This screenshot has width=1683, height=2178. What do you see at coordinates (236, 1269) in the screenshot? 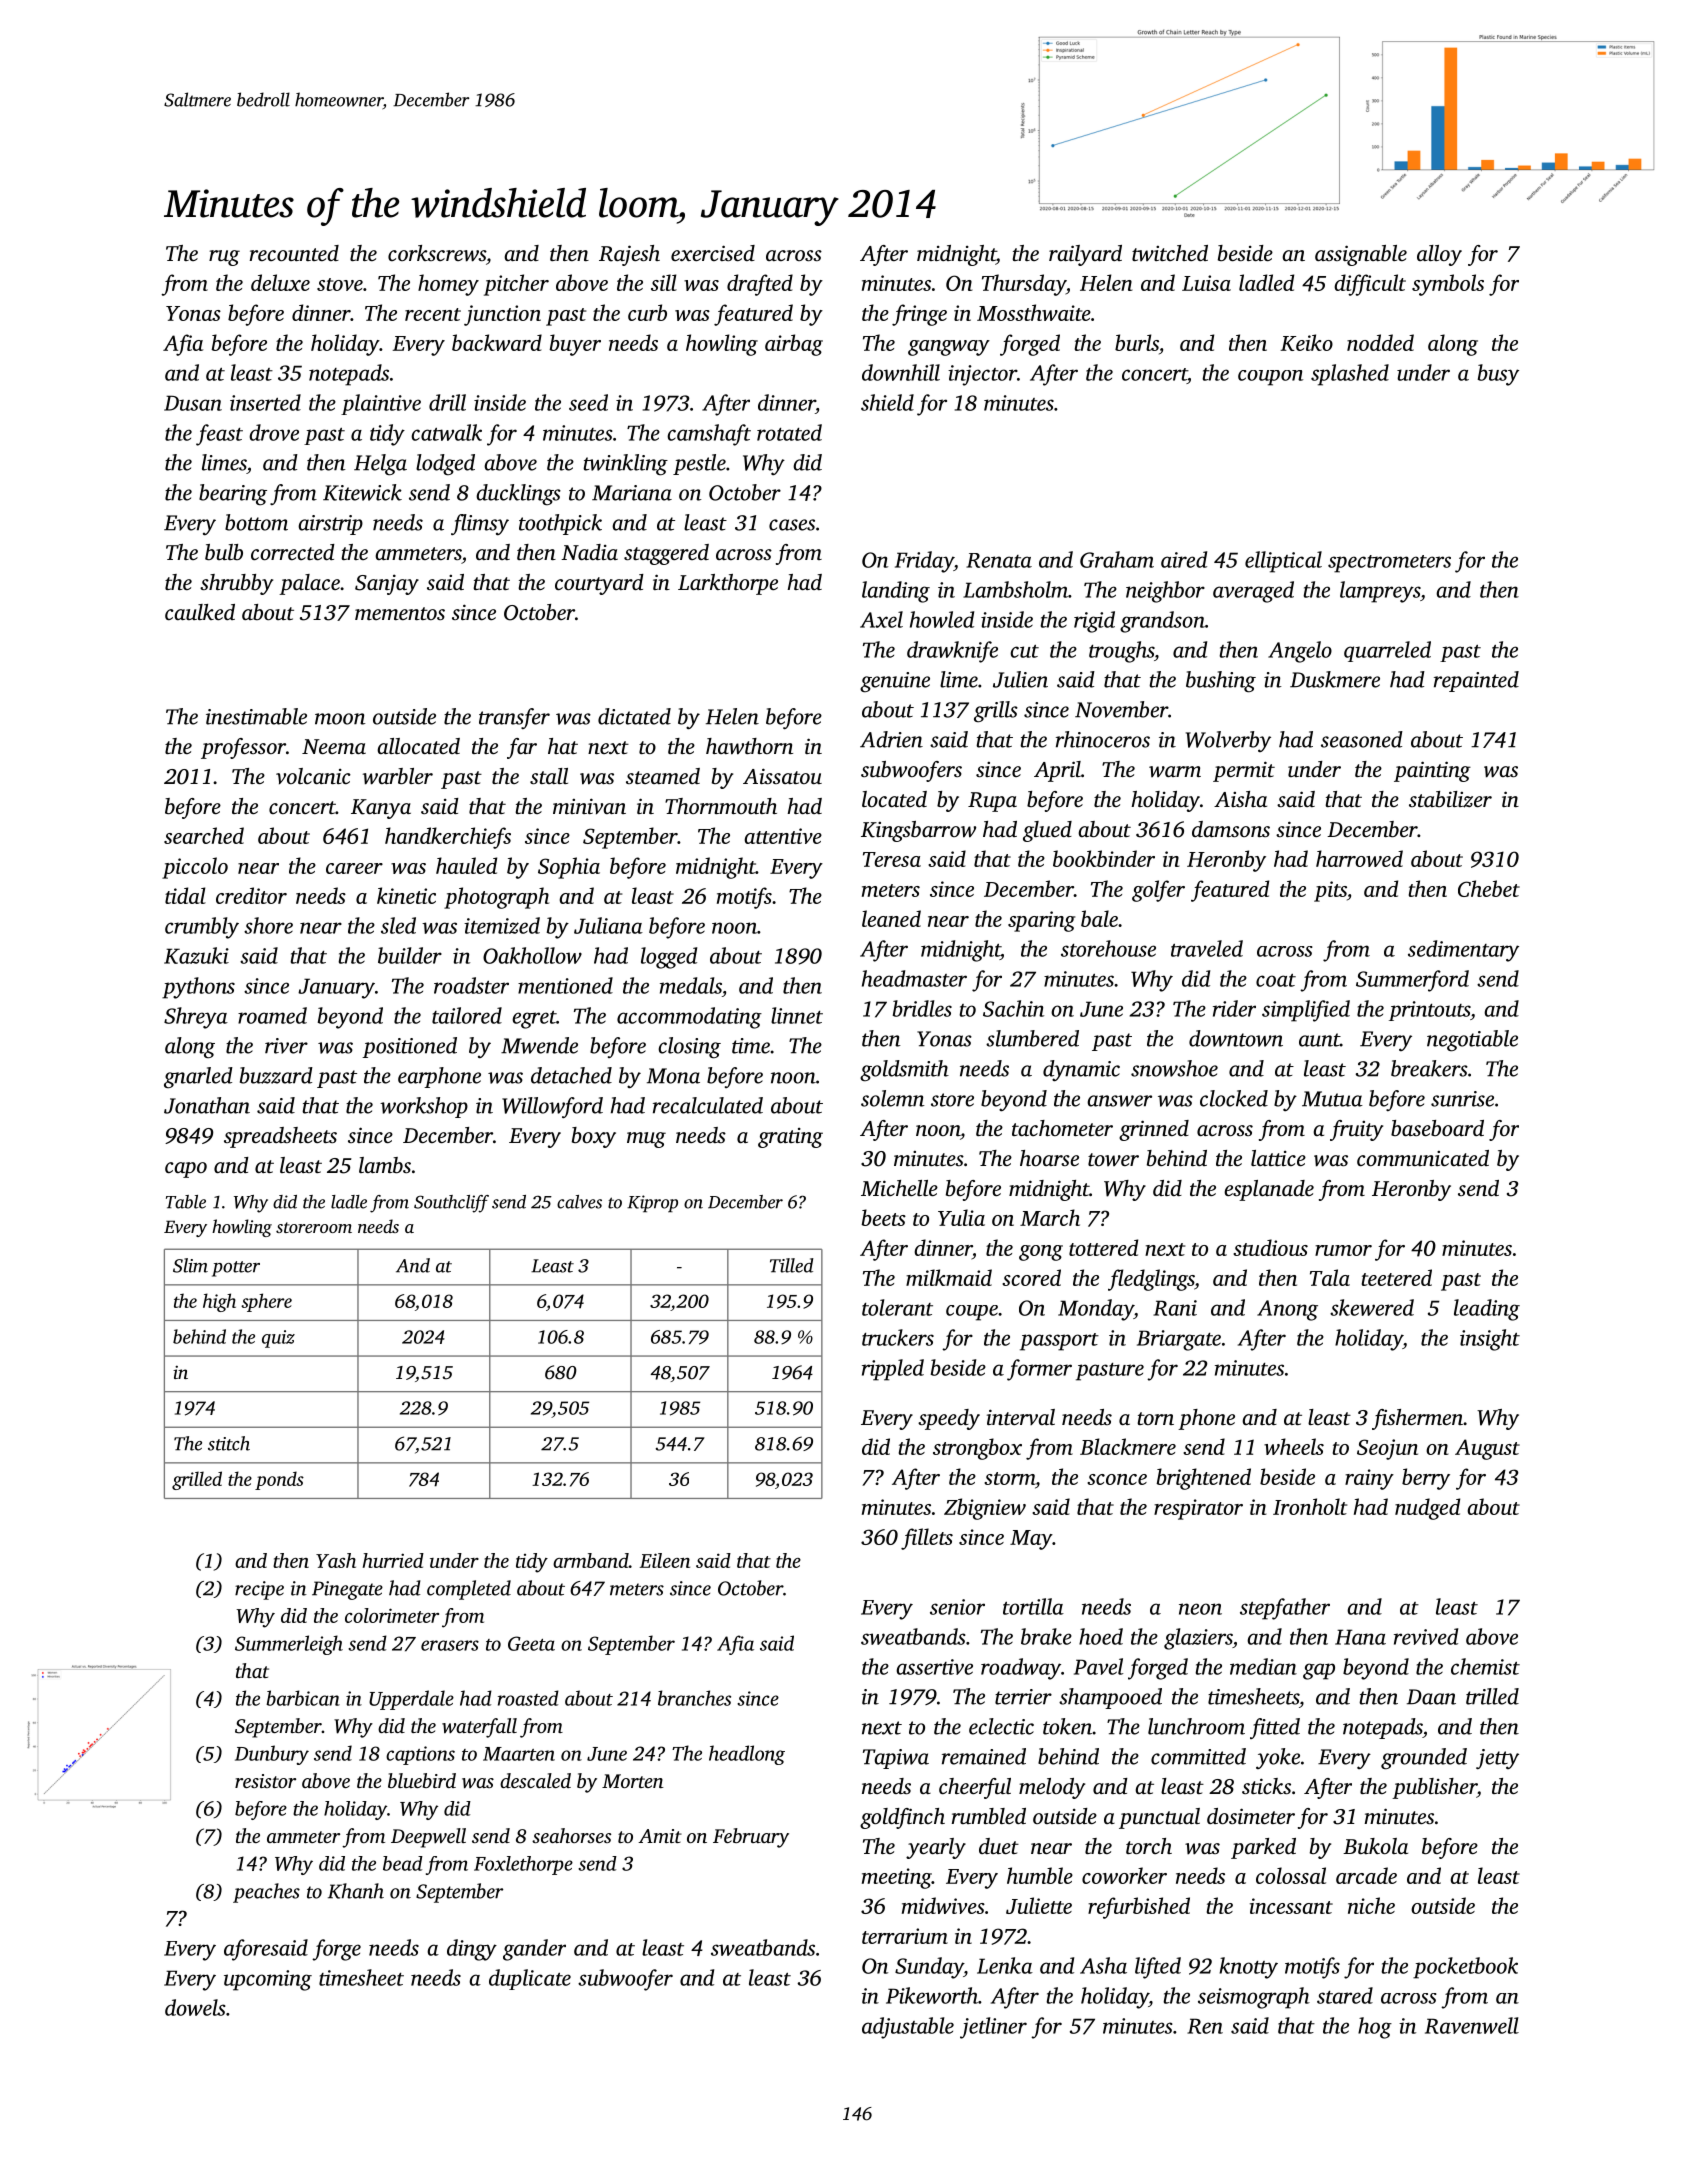
I see `potter` at bounding box center [236, 1269].
